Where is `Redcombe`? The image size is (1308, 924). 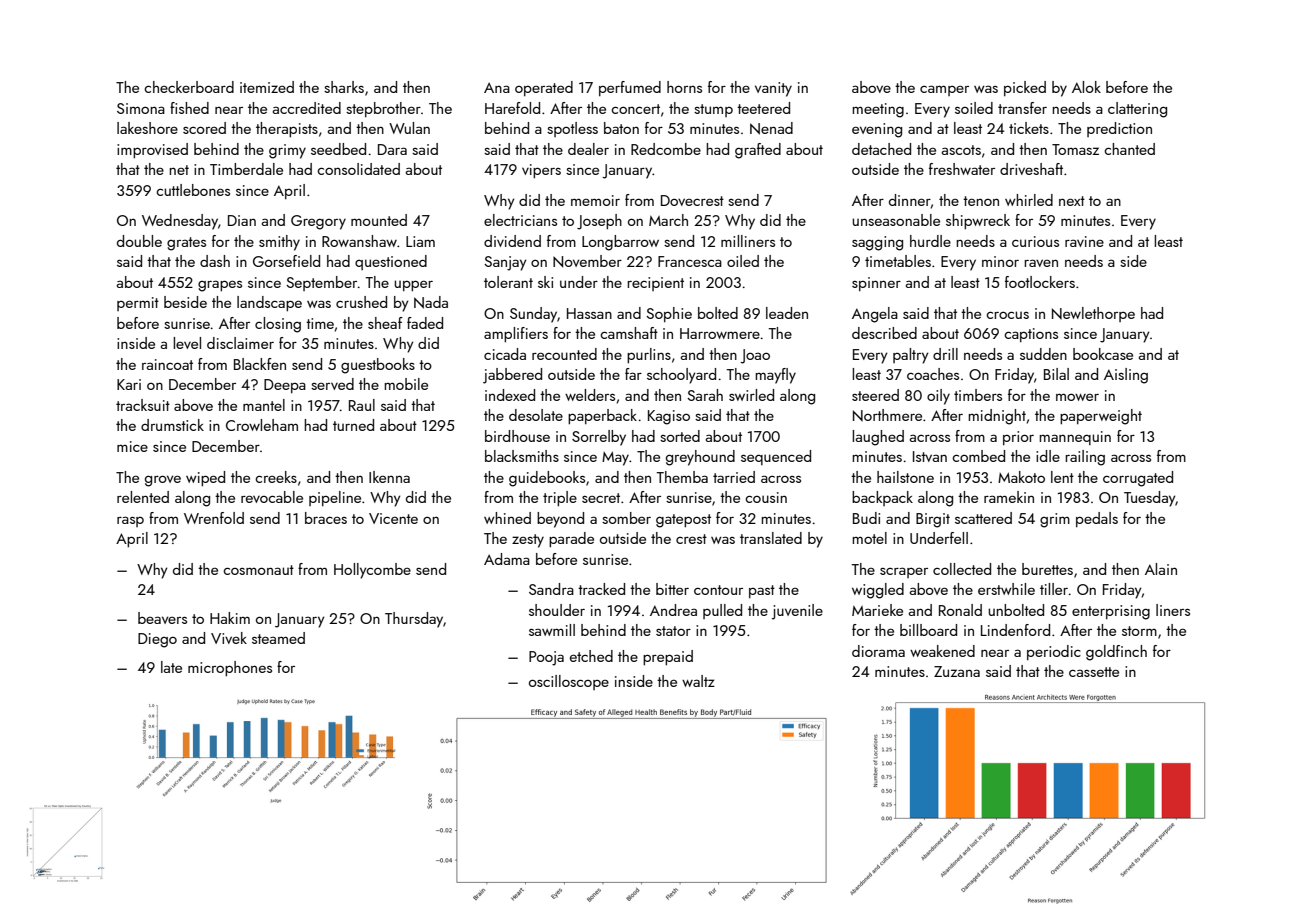 Redcombe is located at coordinates (666, 149).
